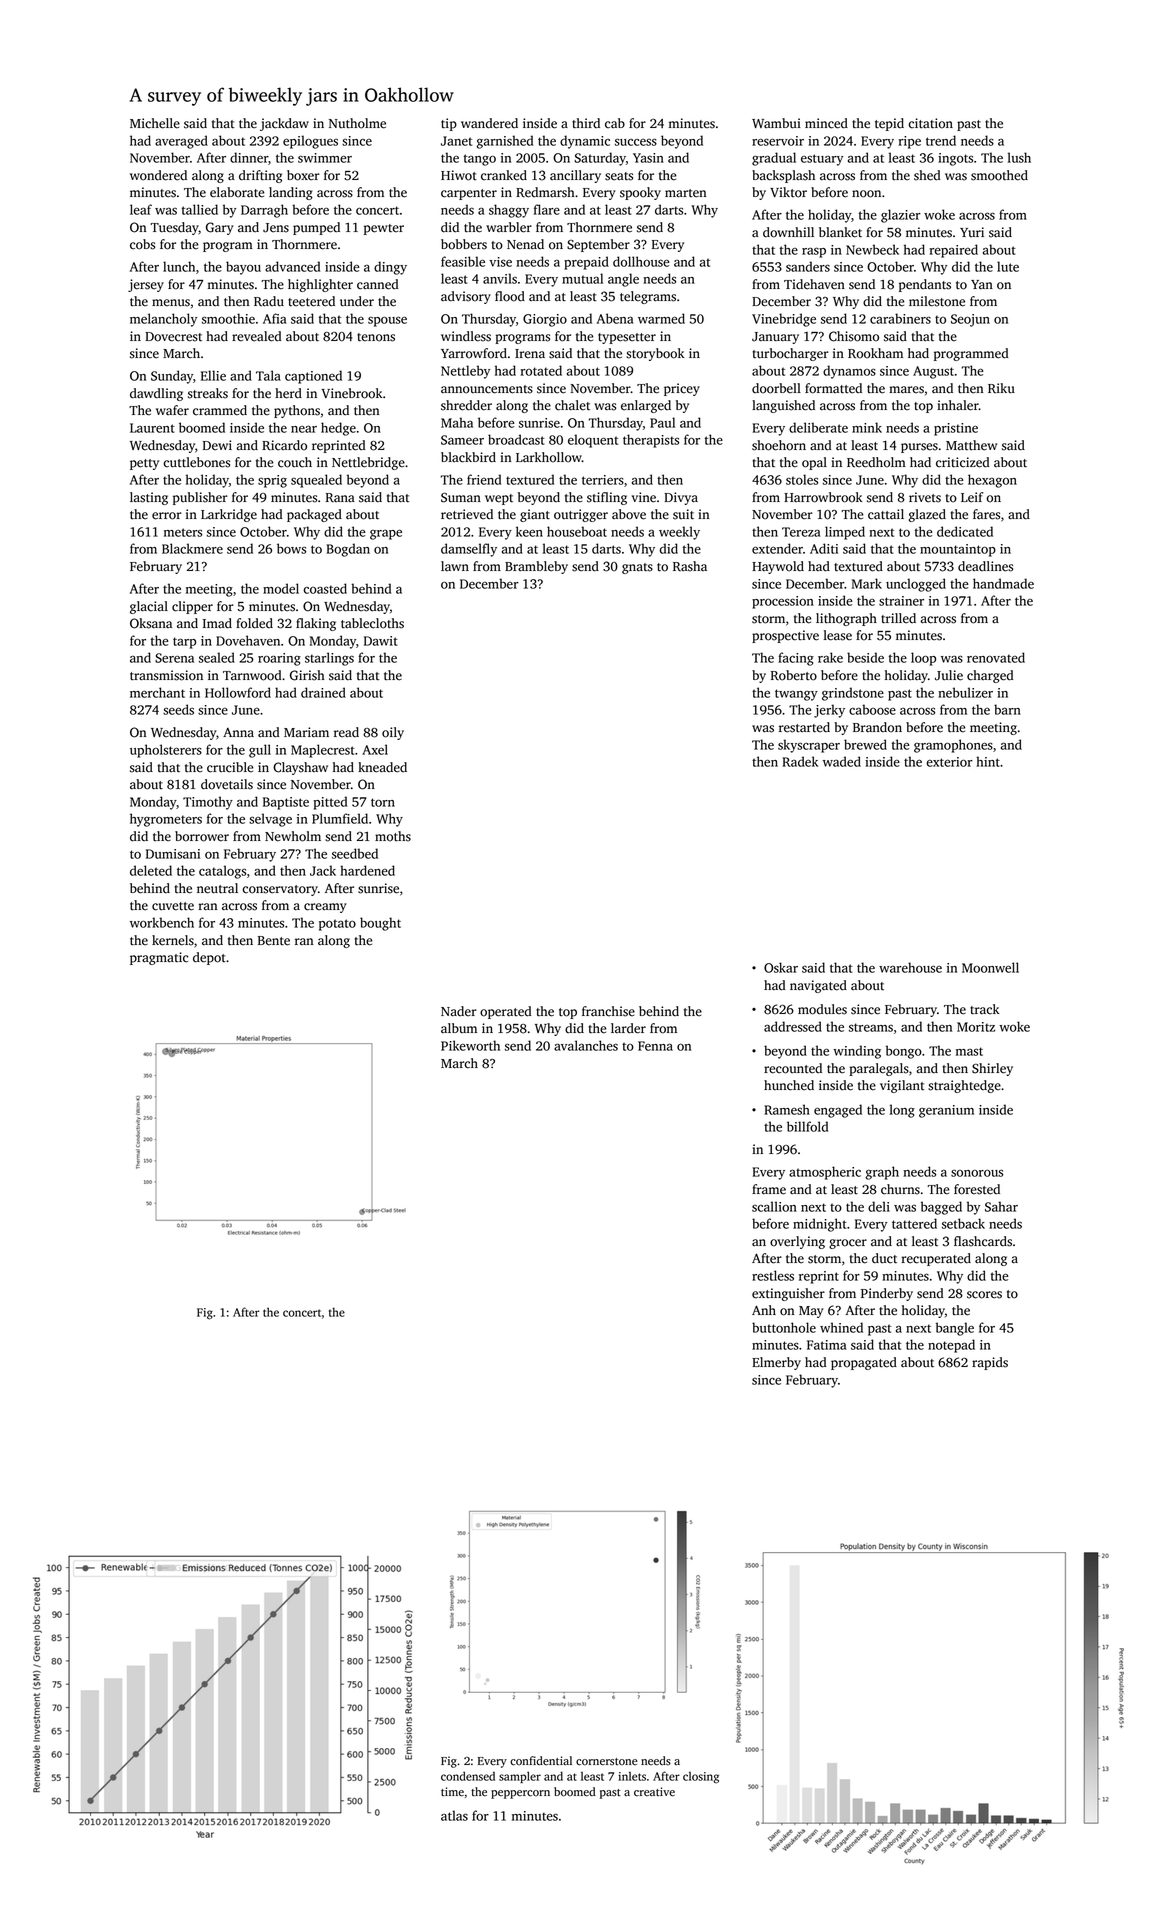  What do you see at coordinates (990, 967) in the page?
I see `Moonwell` at bounding box center [990, 967].
